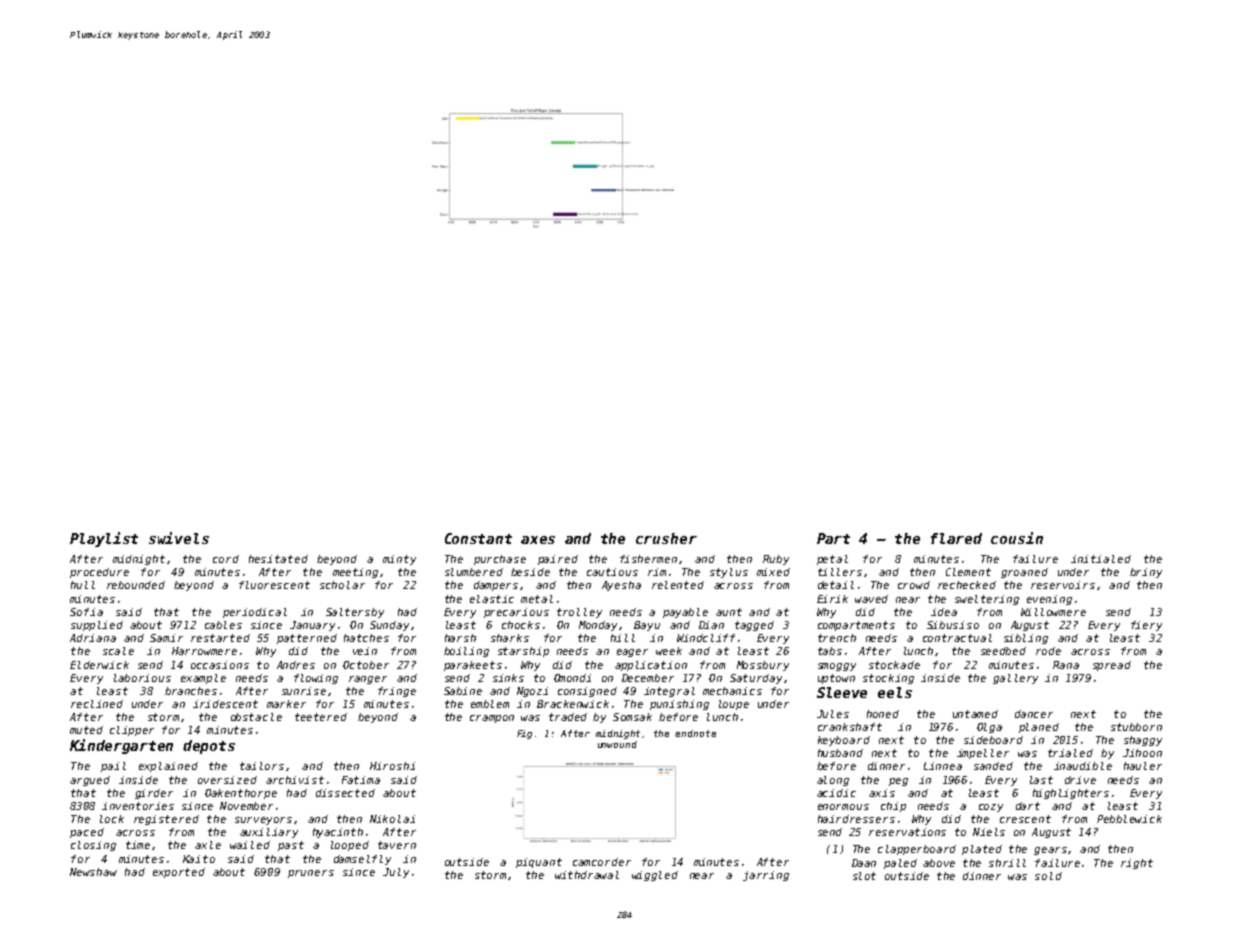  I want to click on Constant, so click(478, 538).
